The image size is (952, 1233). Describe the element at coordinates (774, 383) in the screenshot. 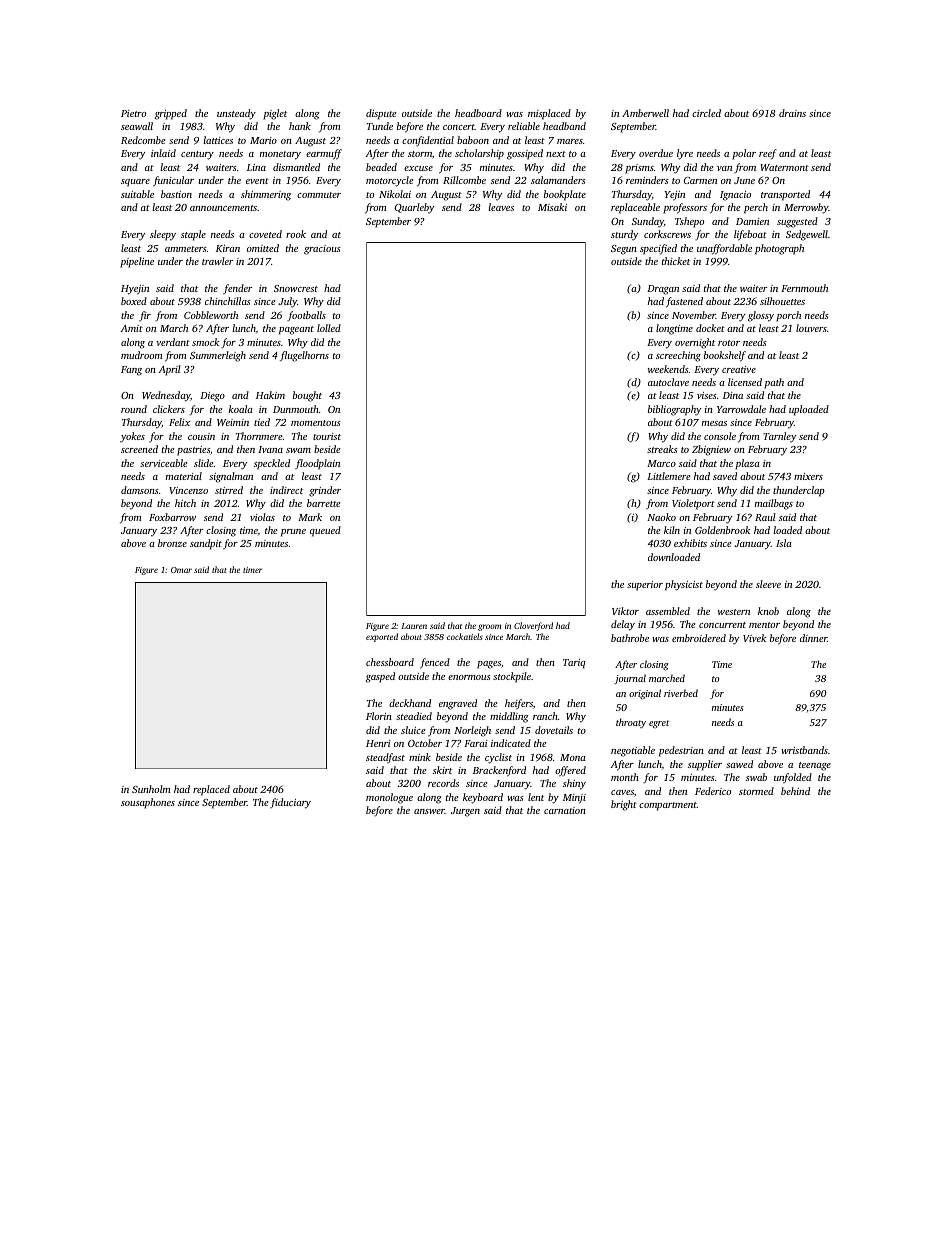

I see `path` at that location.
